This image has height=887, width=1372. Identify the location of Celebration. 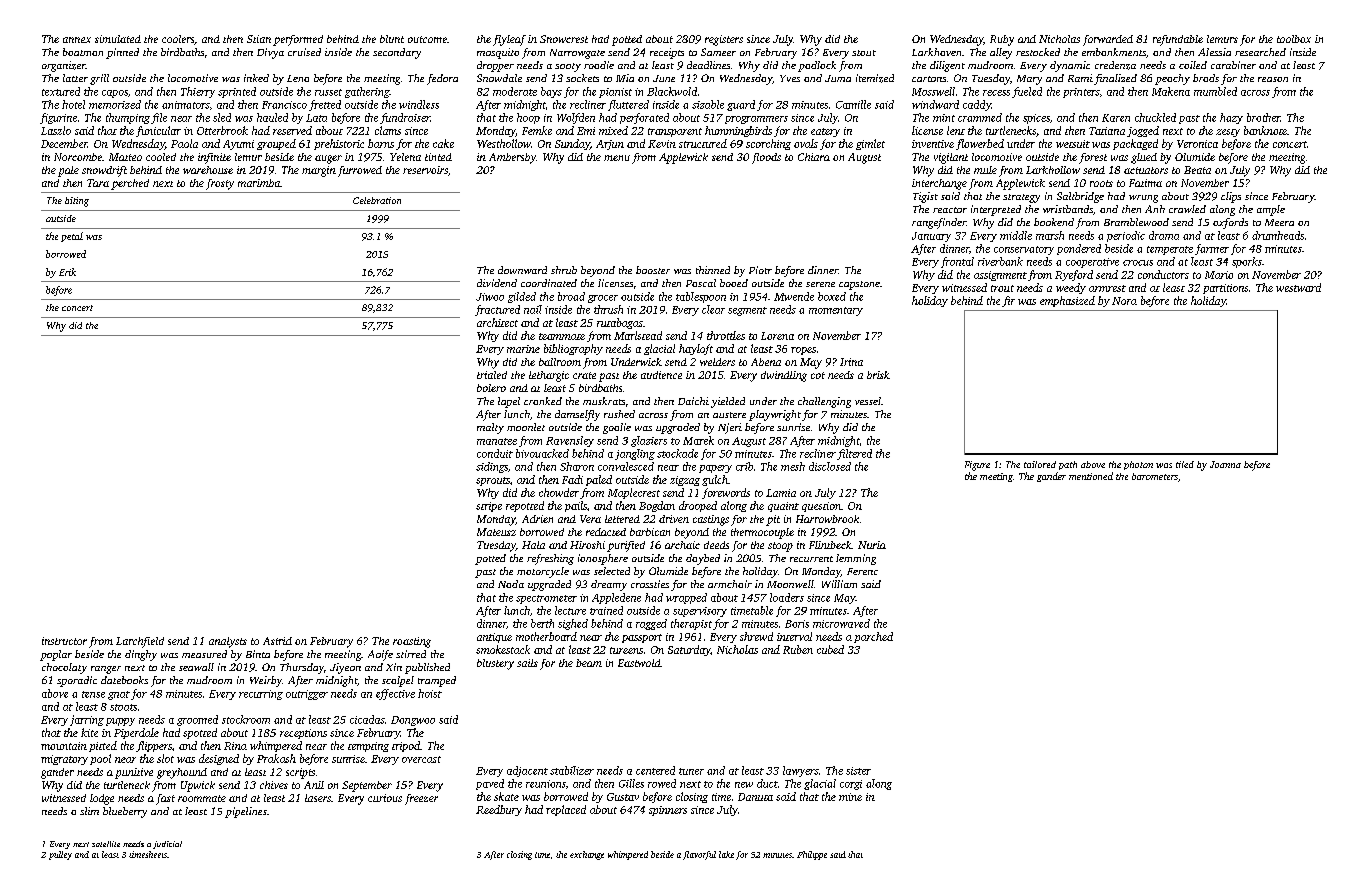
(377, 200).
